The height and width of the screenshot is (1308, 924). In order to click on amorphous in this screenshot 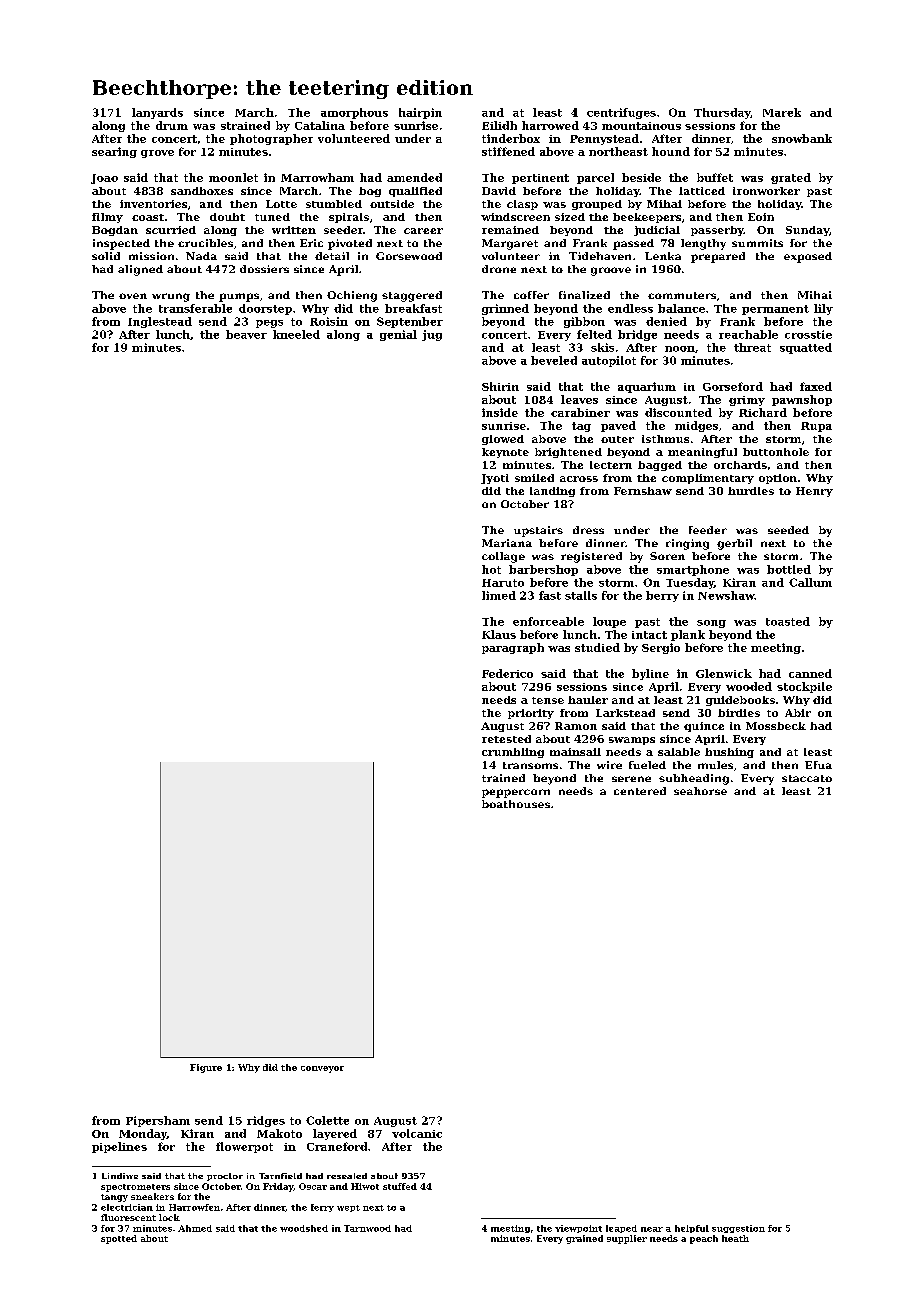, I will do `click(354, 113)`.
